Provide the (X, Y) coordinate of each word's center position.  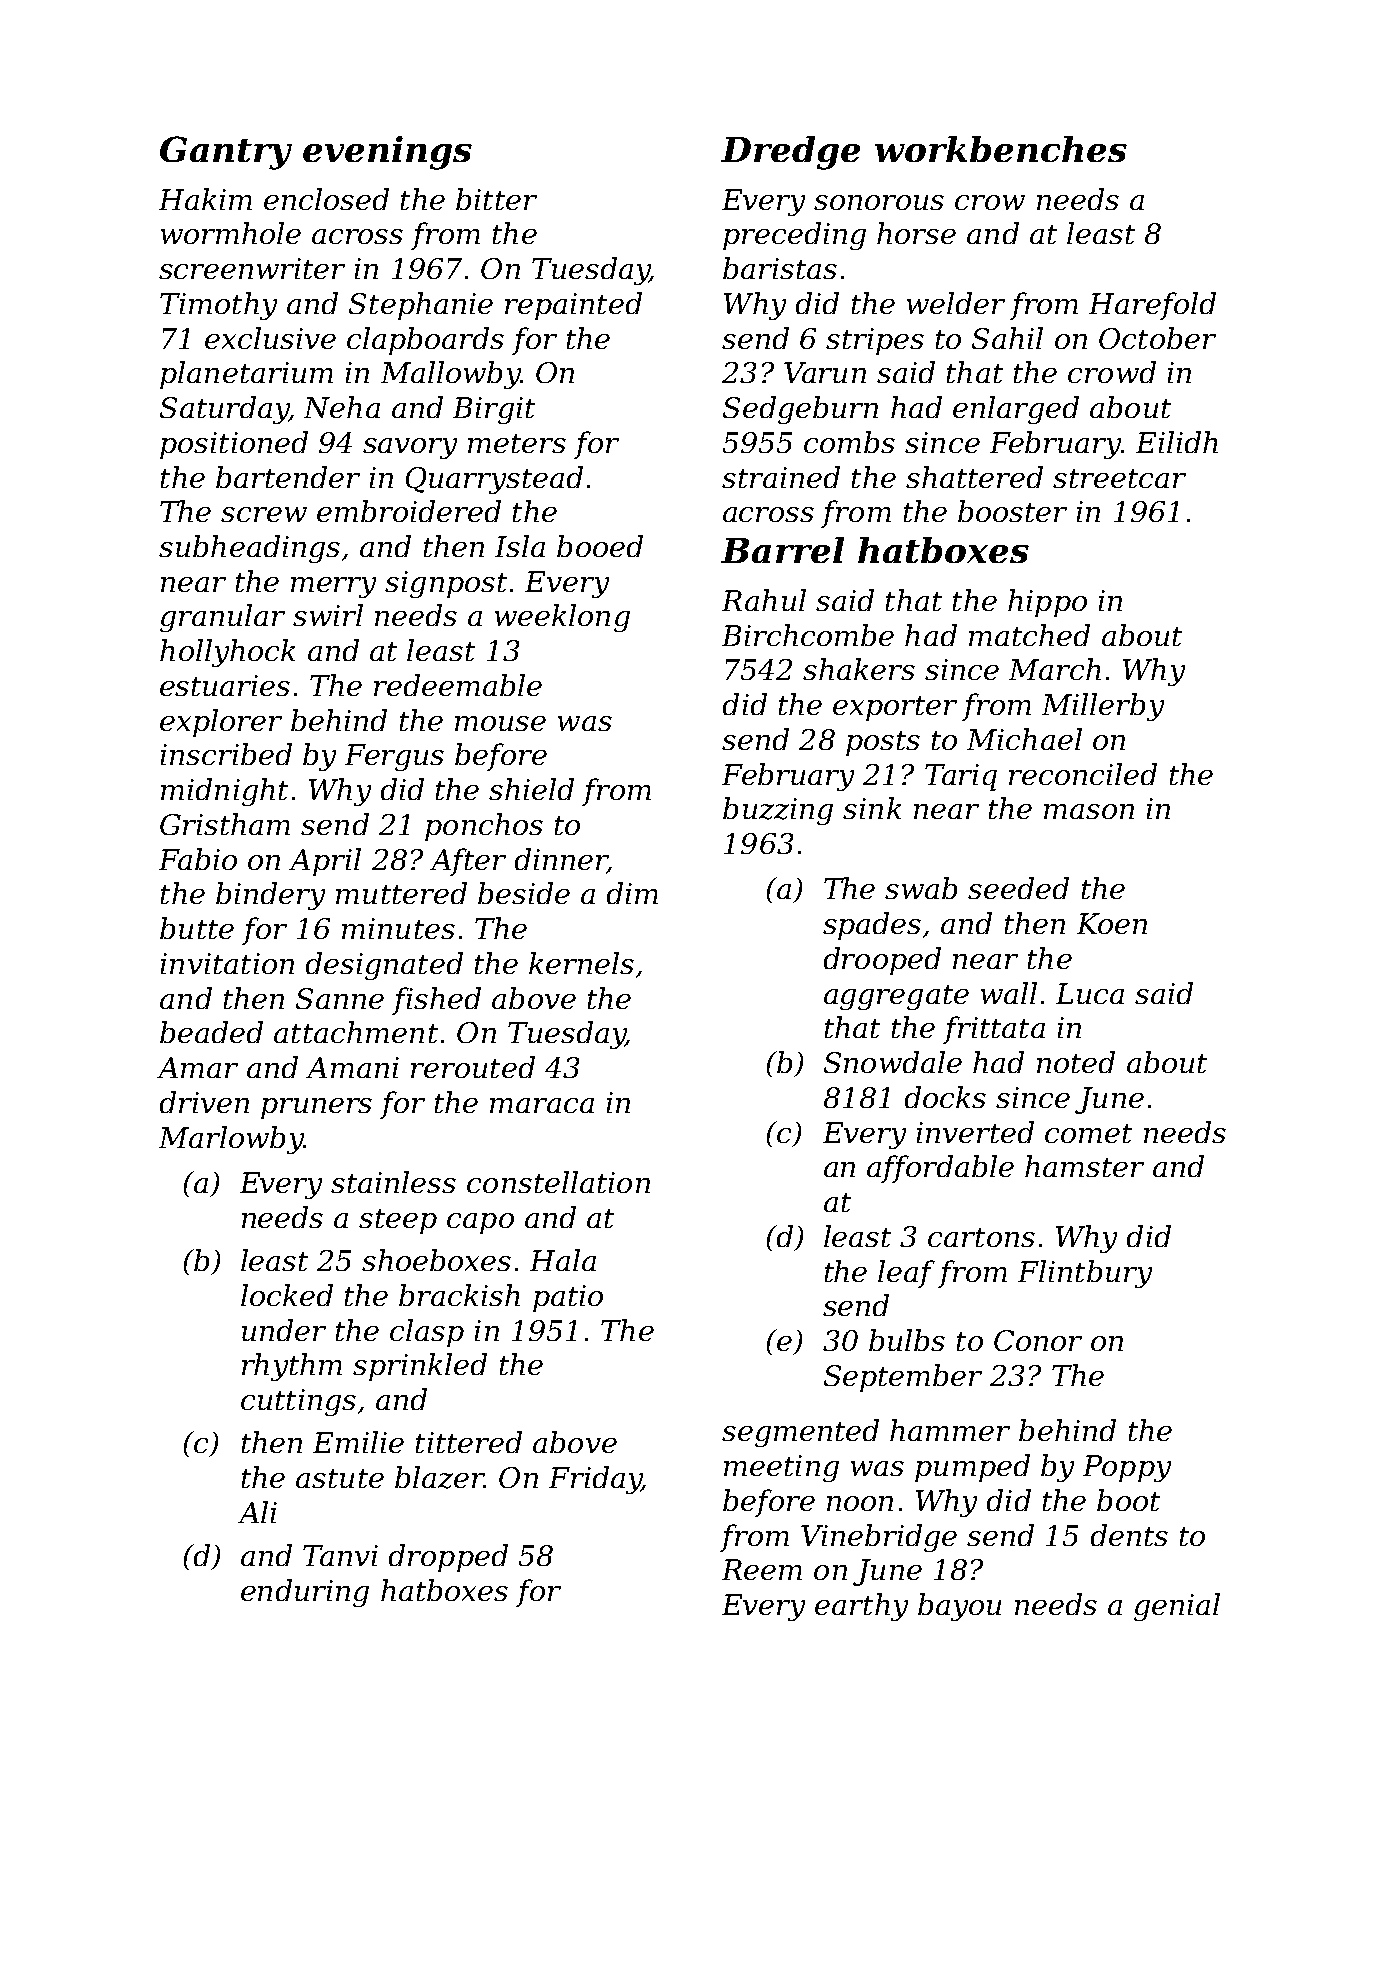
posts (883, 743)
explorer (221, 723)
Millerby (1103, 707)
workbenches (1001, 149)
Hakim (205, 199)
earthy (861, 1607)
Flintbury (1085, 1274)
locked (287, 1295)
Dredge (790, 153)
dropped (448, 1558)
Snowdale (893, 1062)
